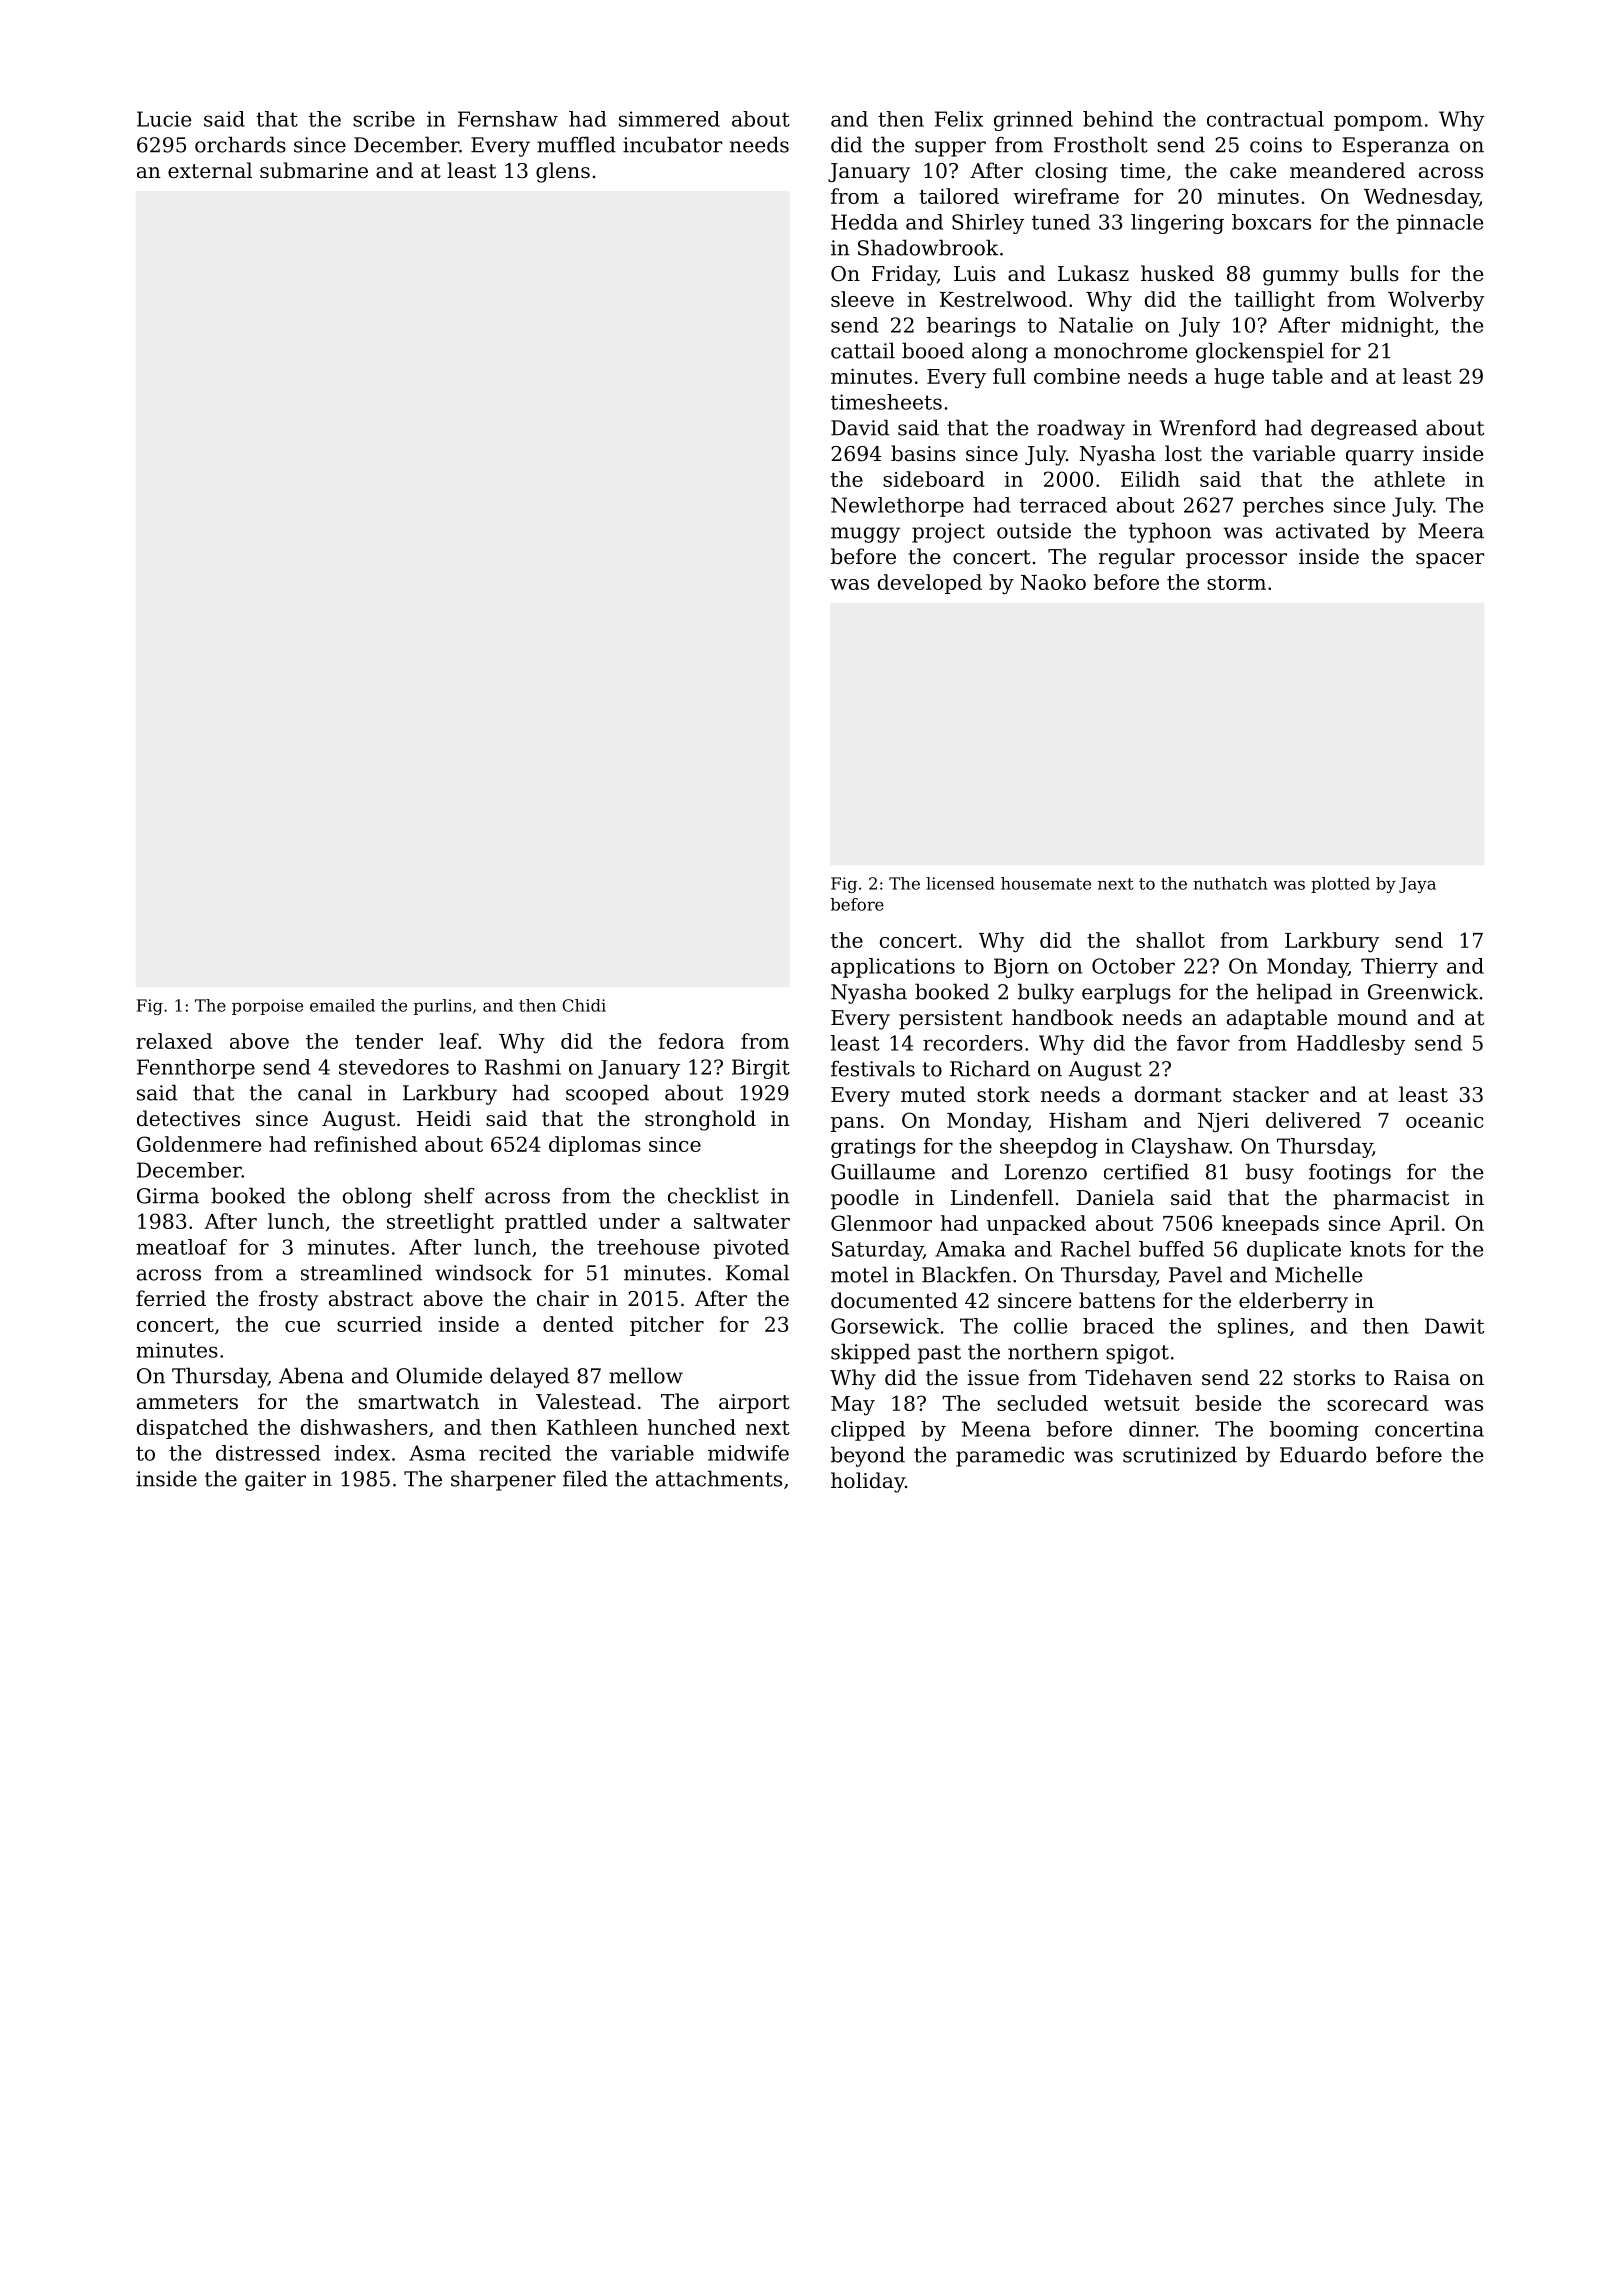 The image size is (1620, 2292). Describe the element at coordinates (437, 1453) in the screenshot. I see `Asma` at that location.
